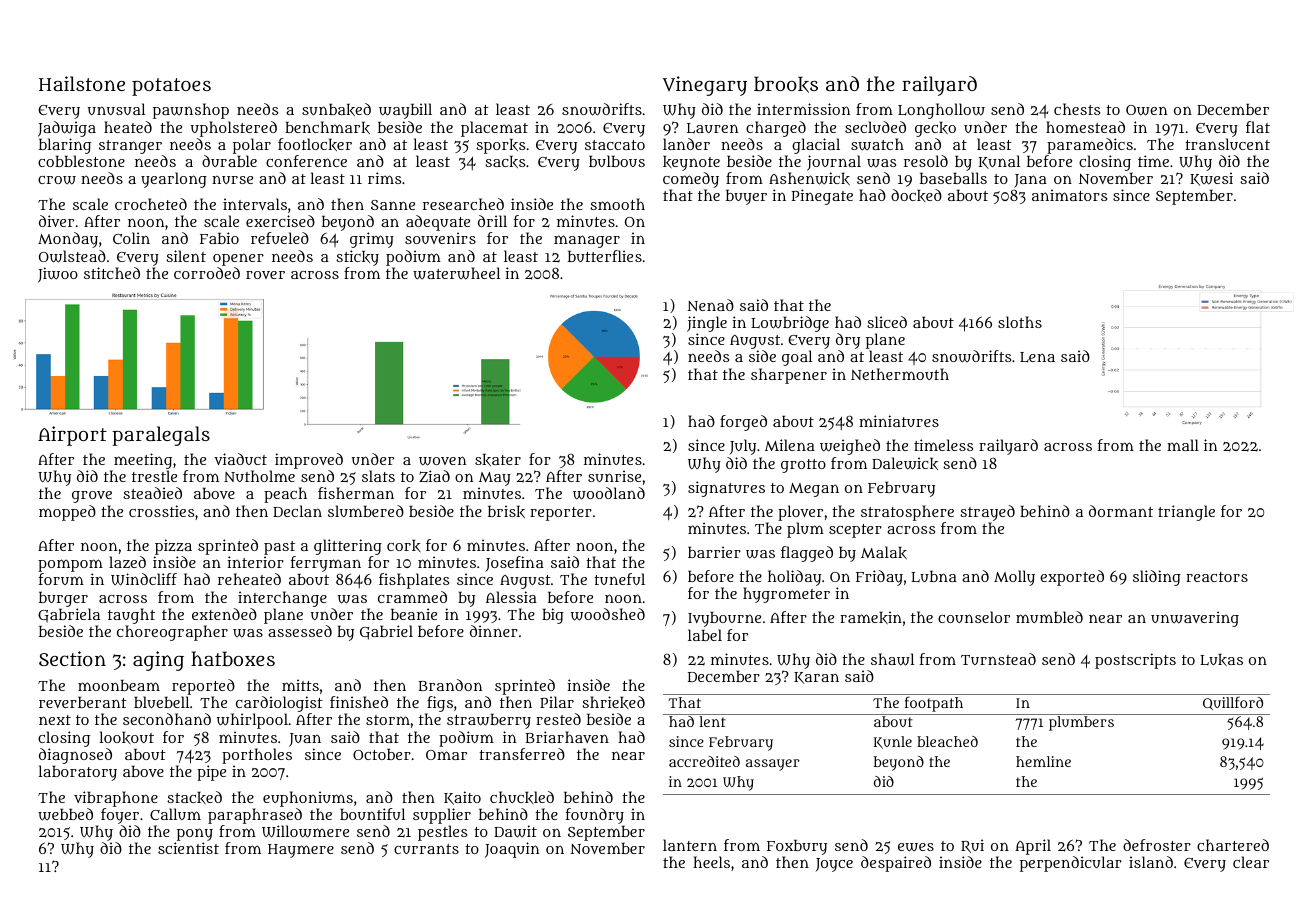  Describe the element at coordinates (82, 83) in the screenshot. I see `Hailstone` at that location.
